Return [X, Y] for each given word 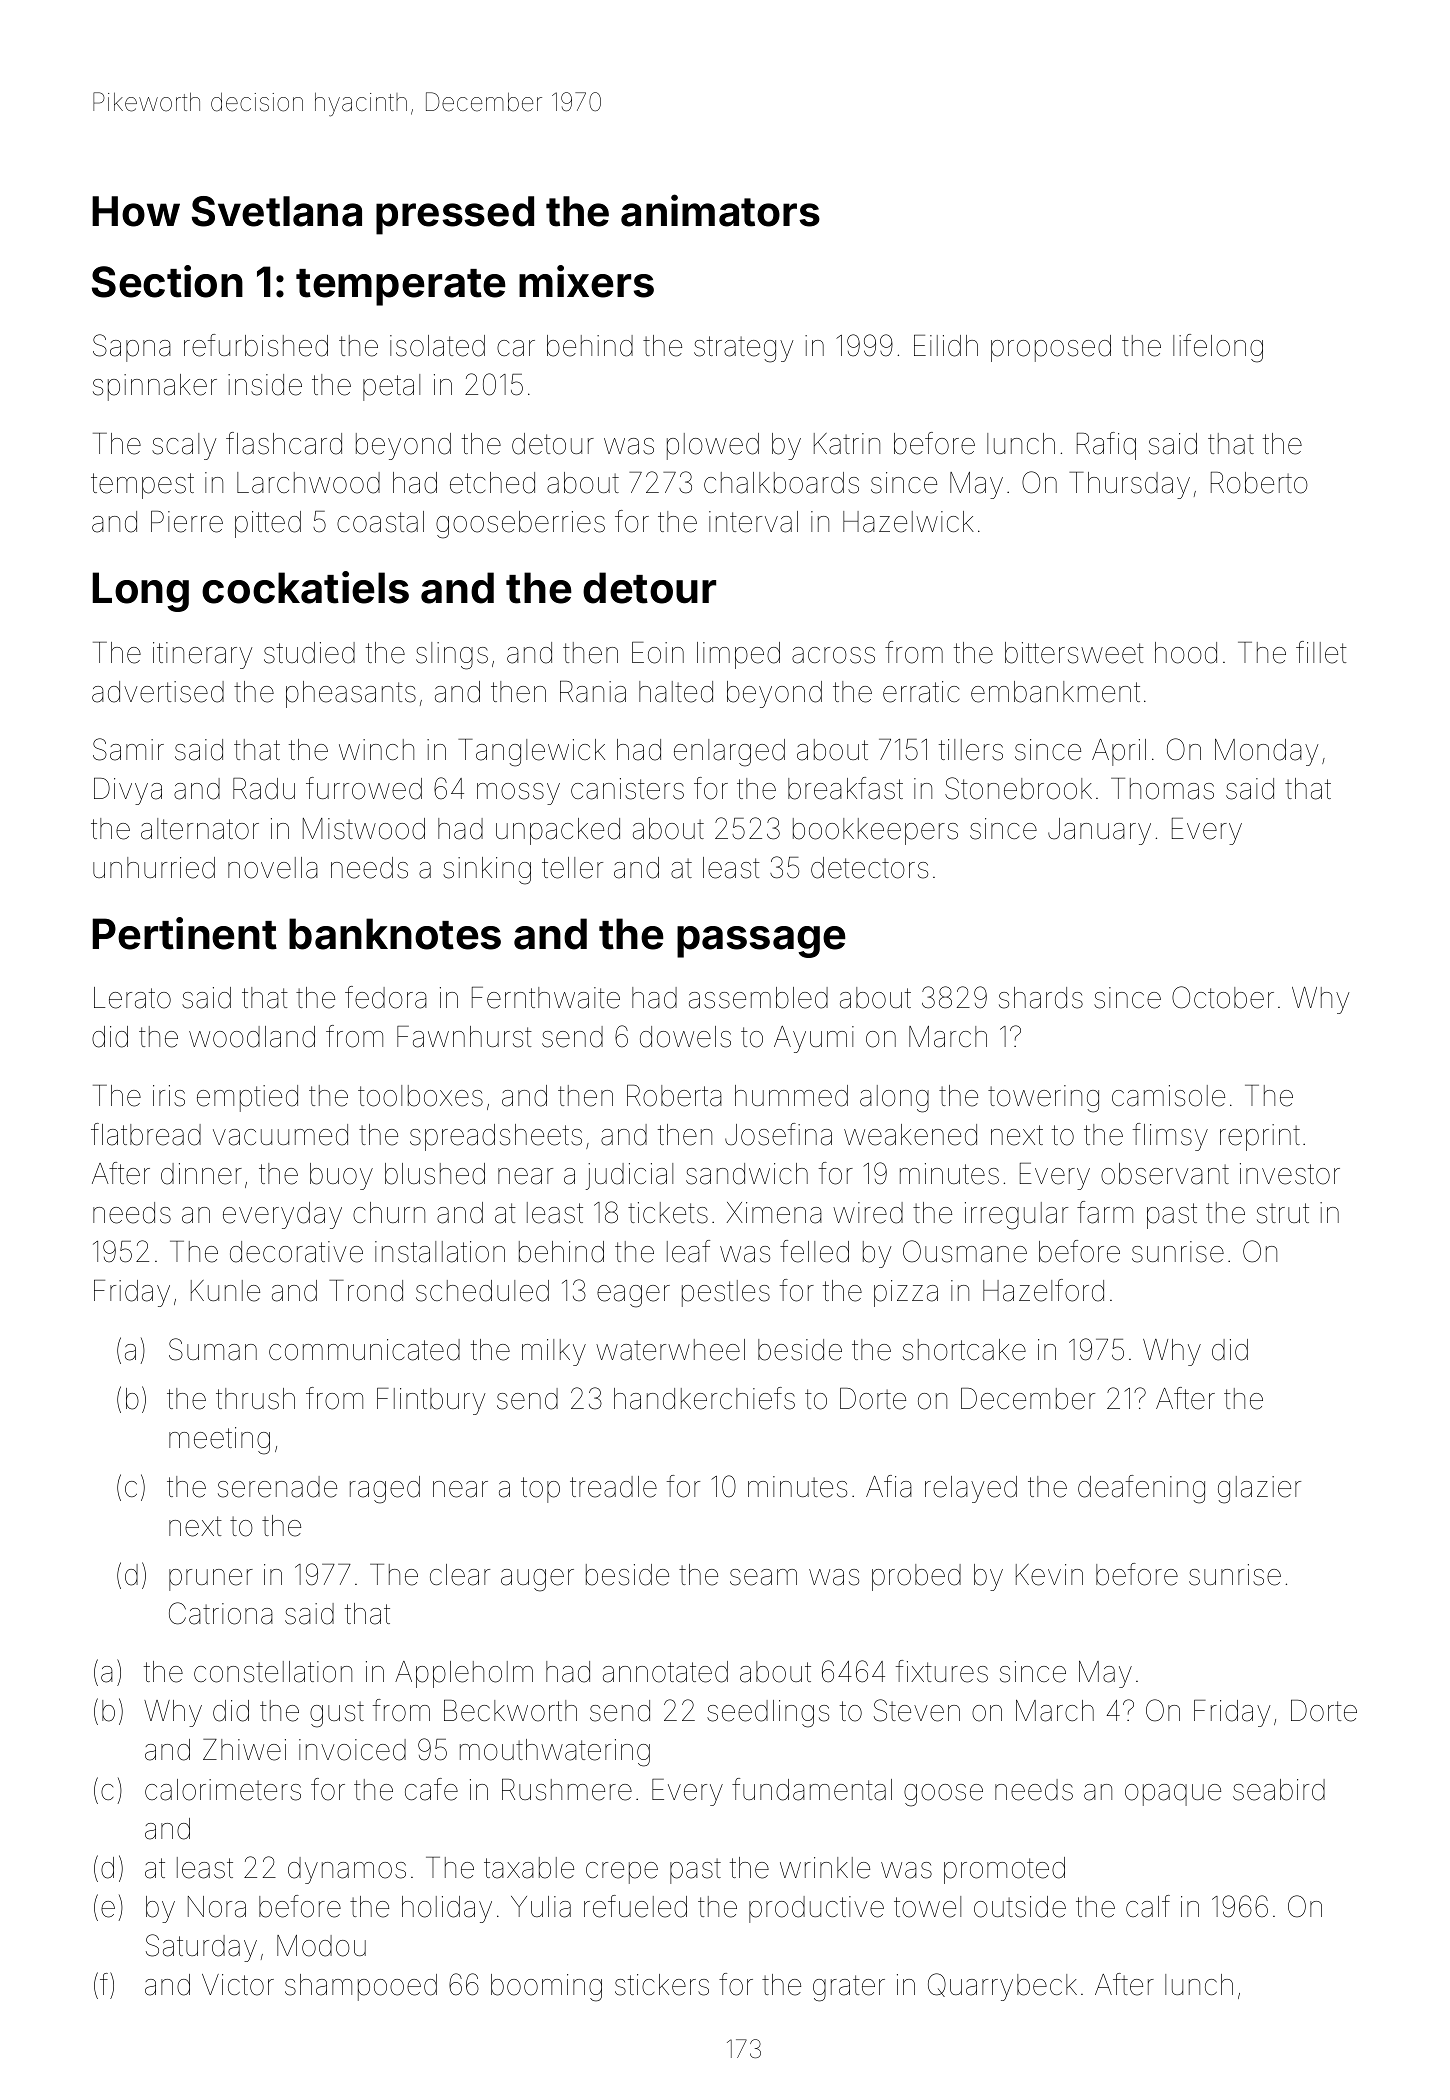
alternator [200, 829]
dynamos [347, 1870]
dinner [201, 1174]
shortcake [964, 1350]
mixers [586, 281]
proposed [1051, 348]
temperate [401, 287]
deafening [1141, 1489]
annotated [665, 1672]
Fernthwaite [546, 998]
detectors [869, 868]
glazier [1259, 1490]
